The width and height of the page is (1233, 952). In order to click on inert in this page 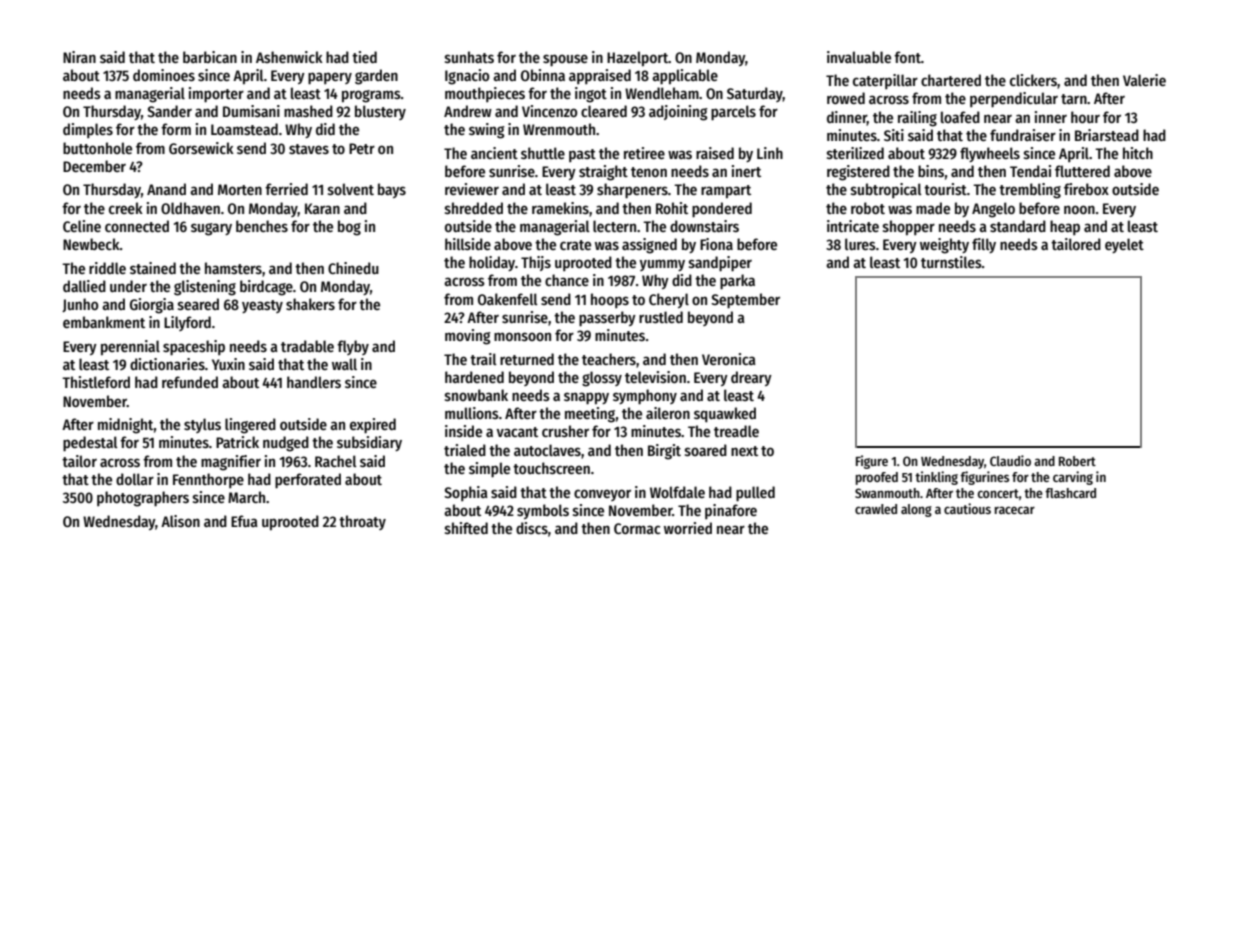, I will do `click(746, 171)`.
